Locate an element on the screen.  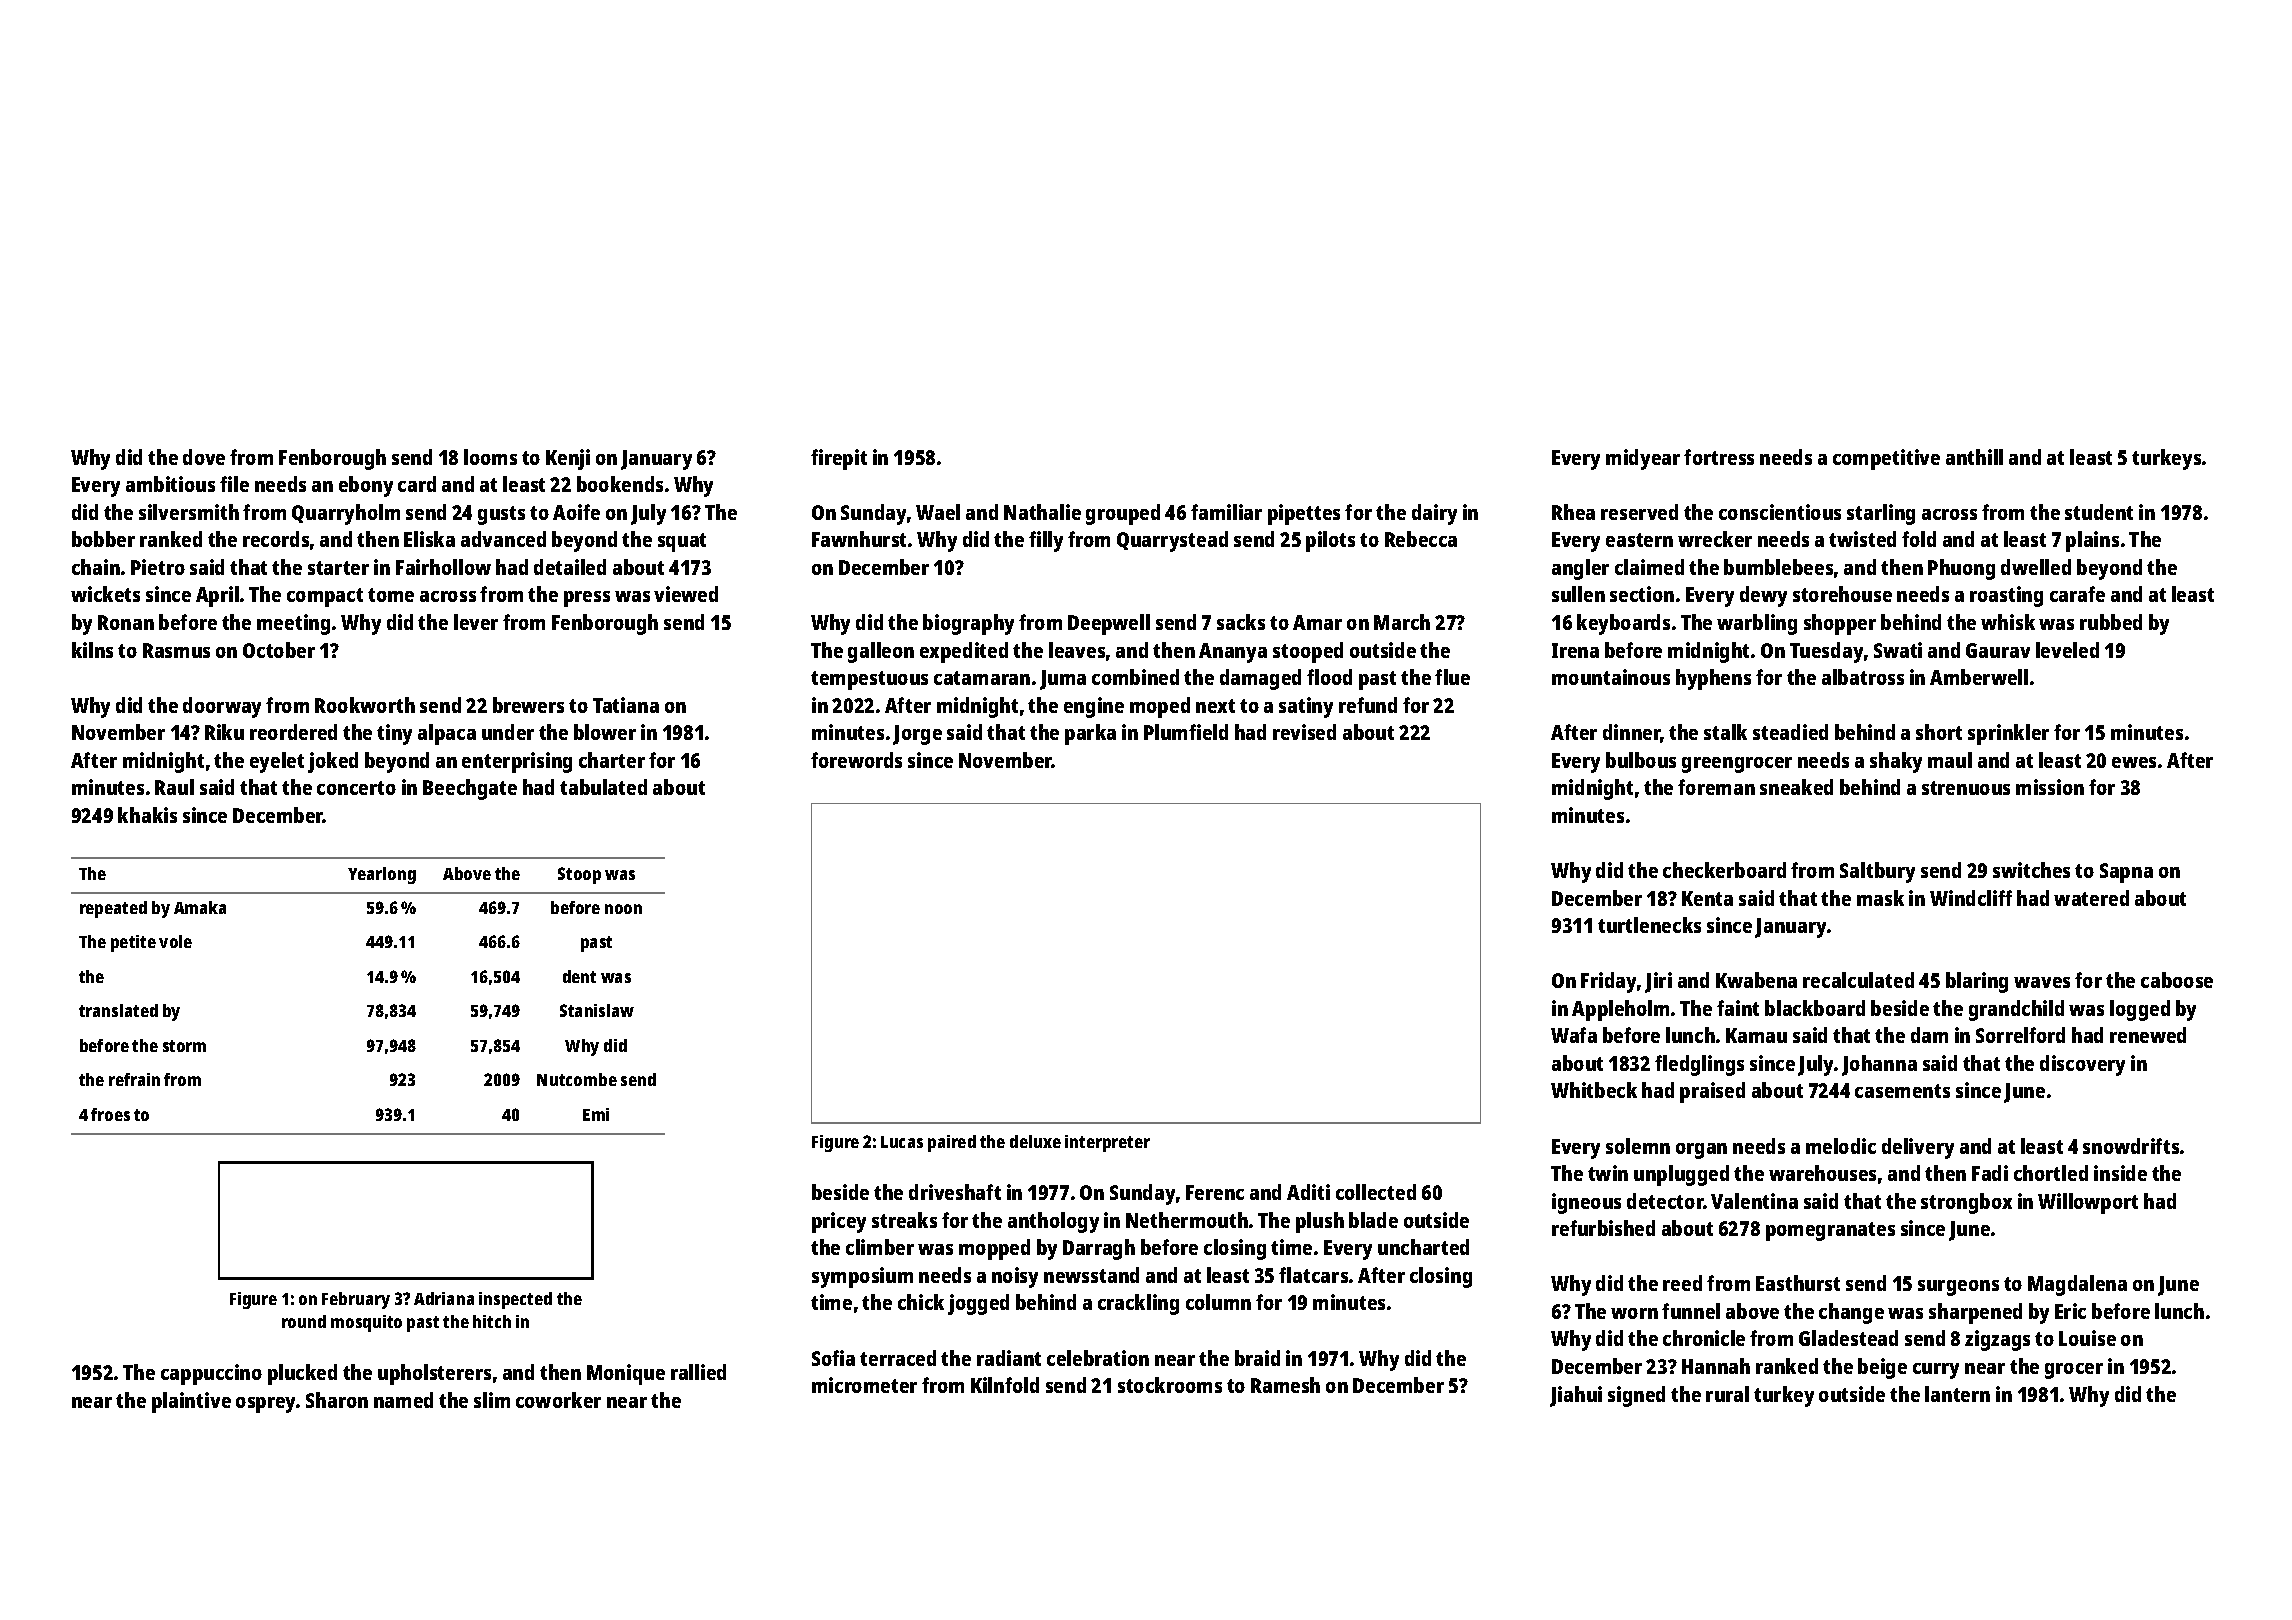
concerto is located at coordinates (356, 788).
